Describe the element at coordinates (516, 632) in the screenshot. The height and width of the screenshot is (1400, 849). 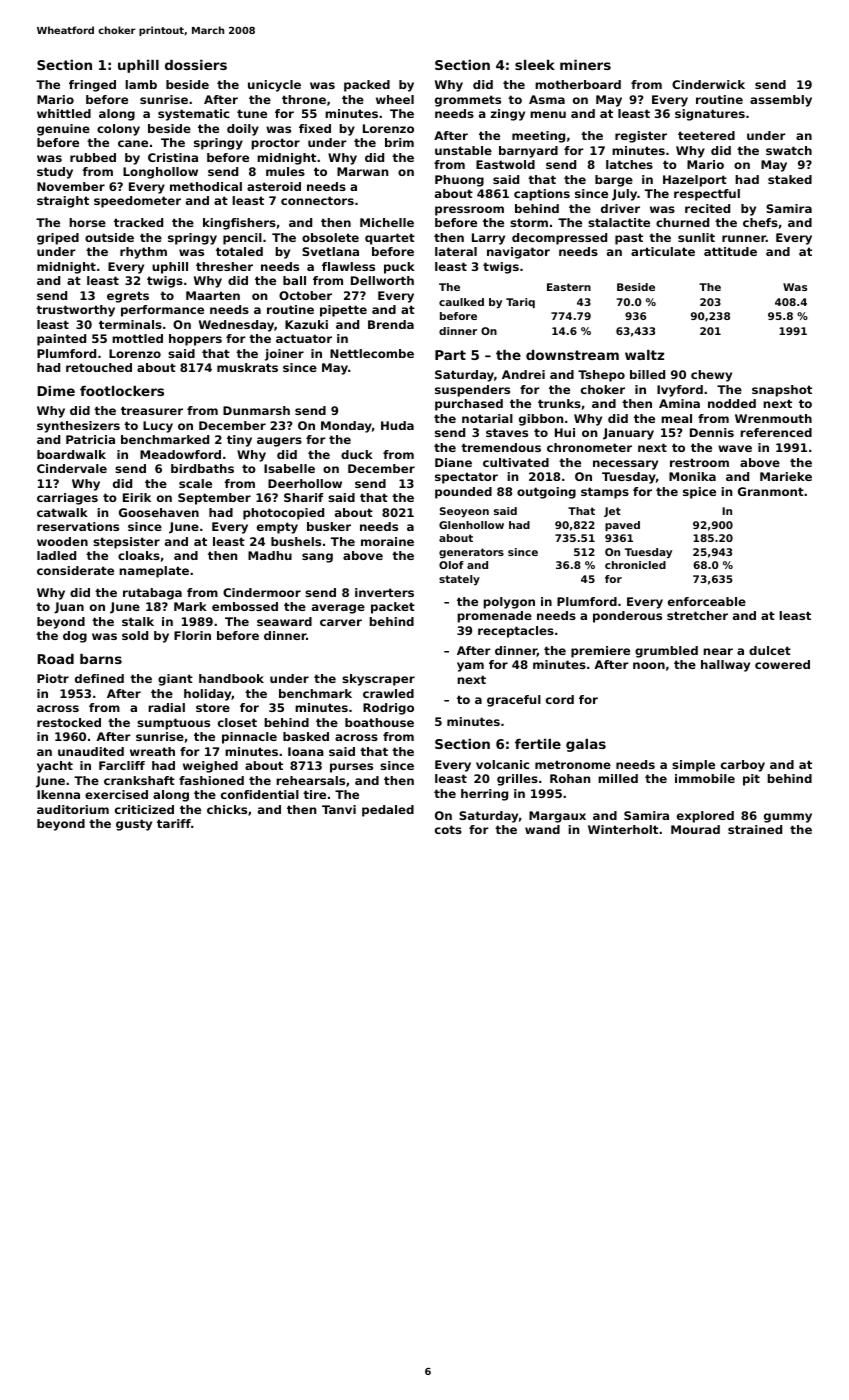
I see `receptacles` at that location.
